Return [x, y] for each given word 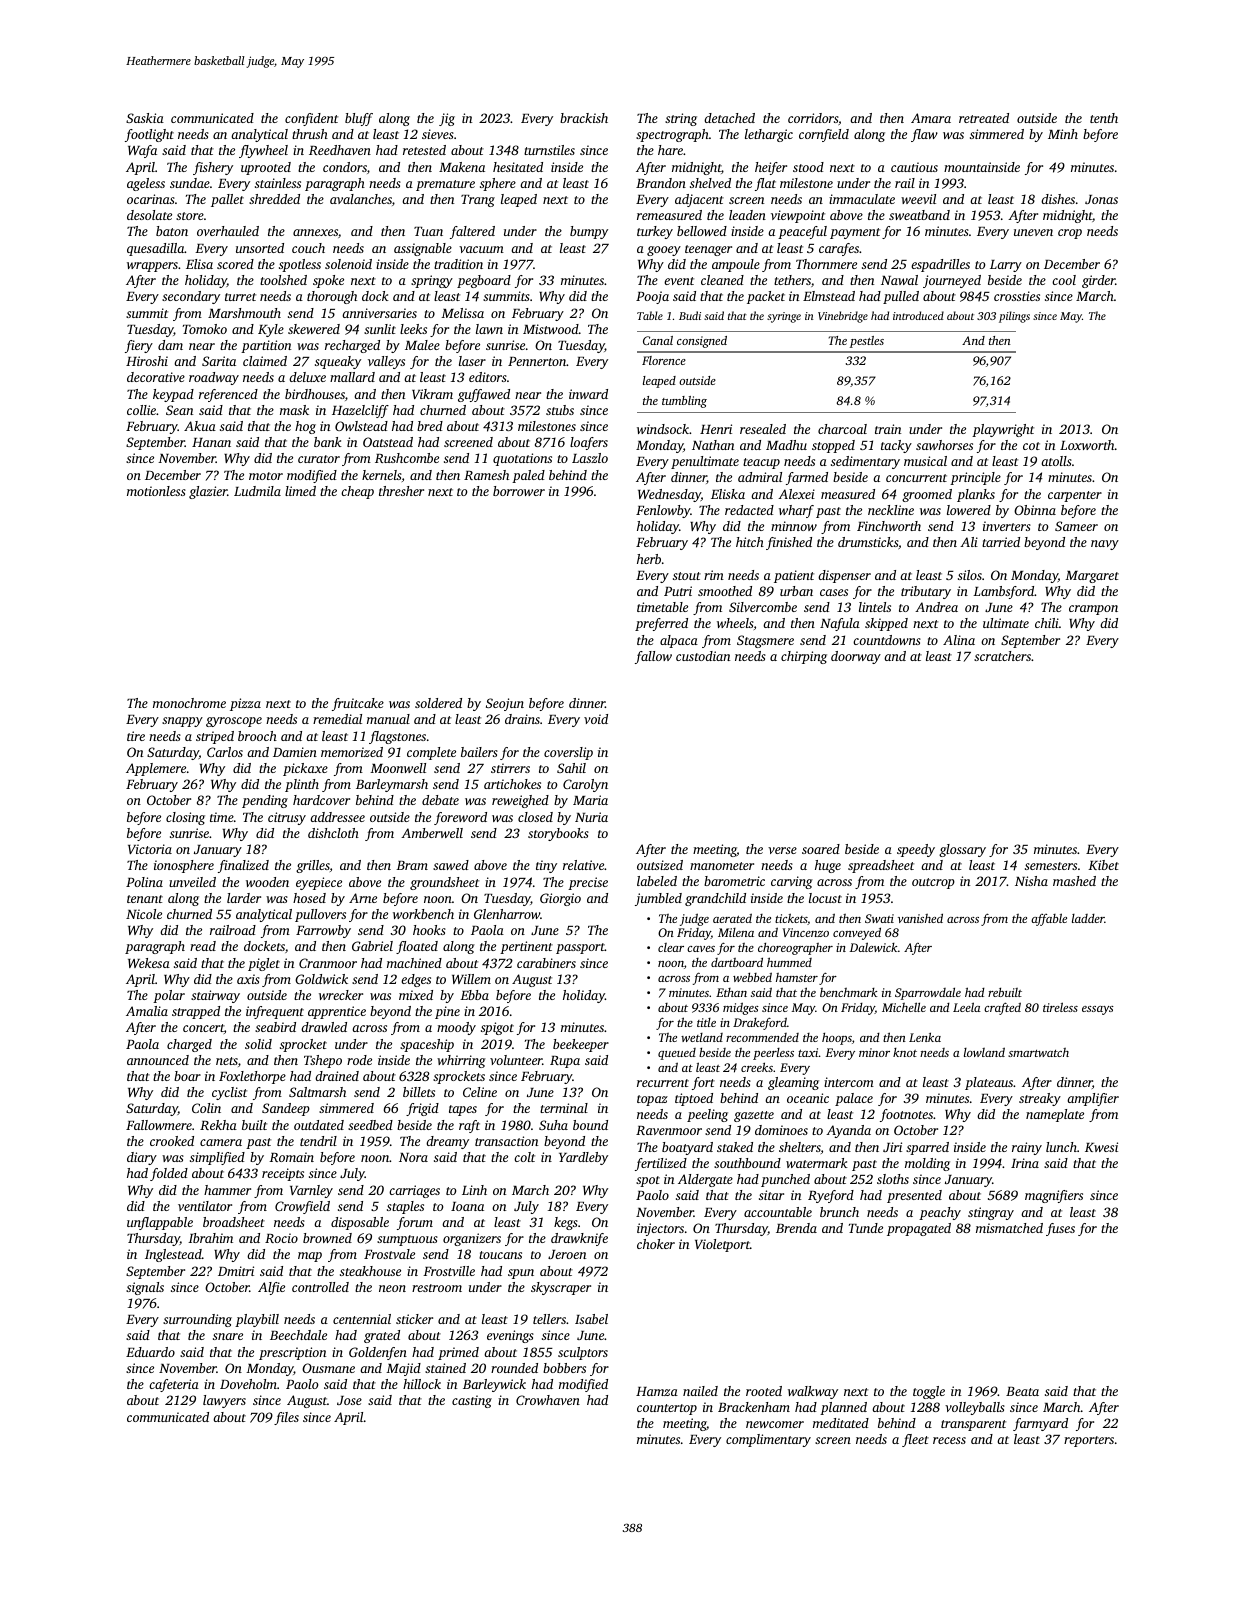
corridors [813, 118]
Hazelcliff [360, 411]
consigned [702, 342]
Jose [349, 1400]
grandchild [715, 899]
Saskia [145, 118]
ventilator [205, 1206]
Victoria [150, 849]
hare [670, 150]
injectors [660, 1229]
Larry [1006, 266]
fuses [1060, 1229]
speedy [916, 850]
